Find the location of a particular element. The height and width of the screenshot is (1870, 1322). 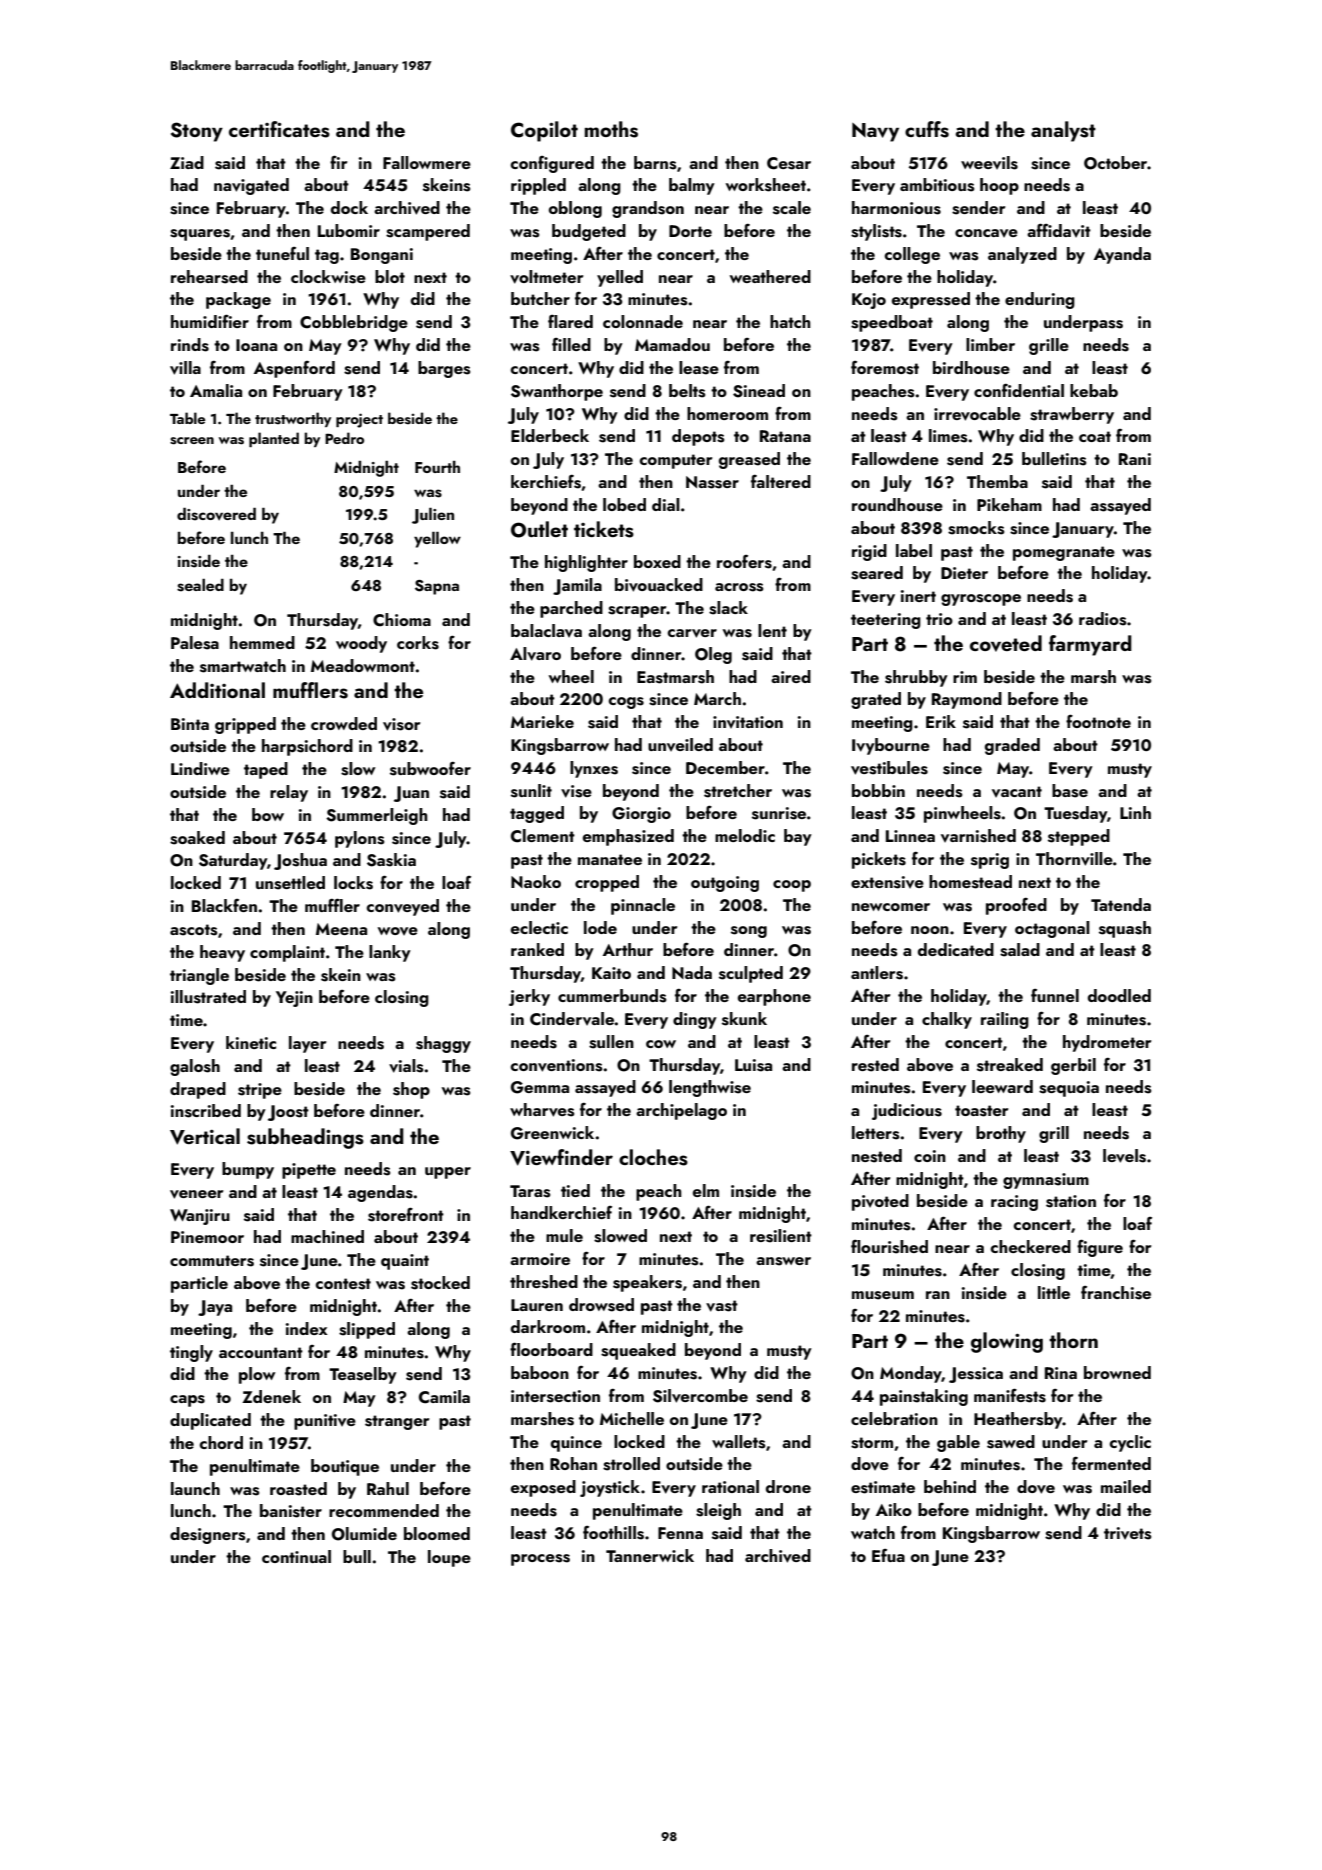

dock is located at coordinates (349, 207).
